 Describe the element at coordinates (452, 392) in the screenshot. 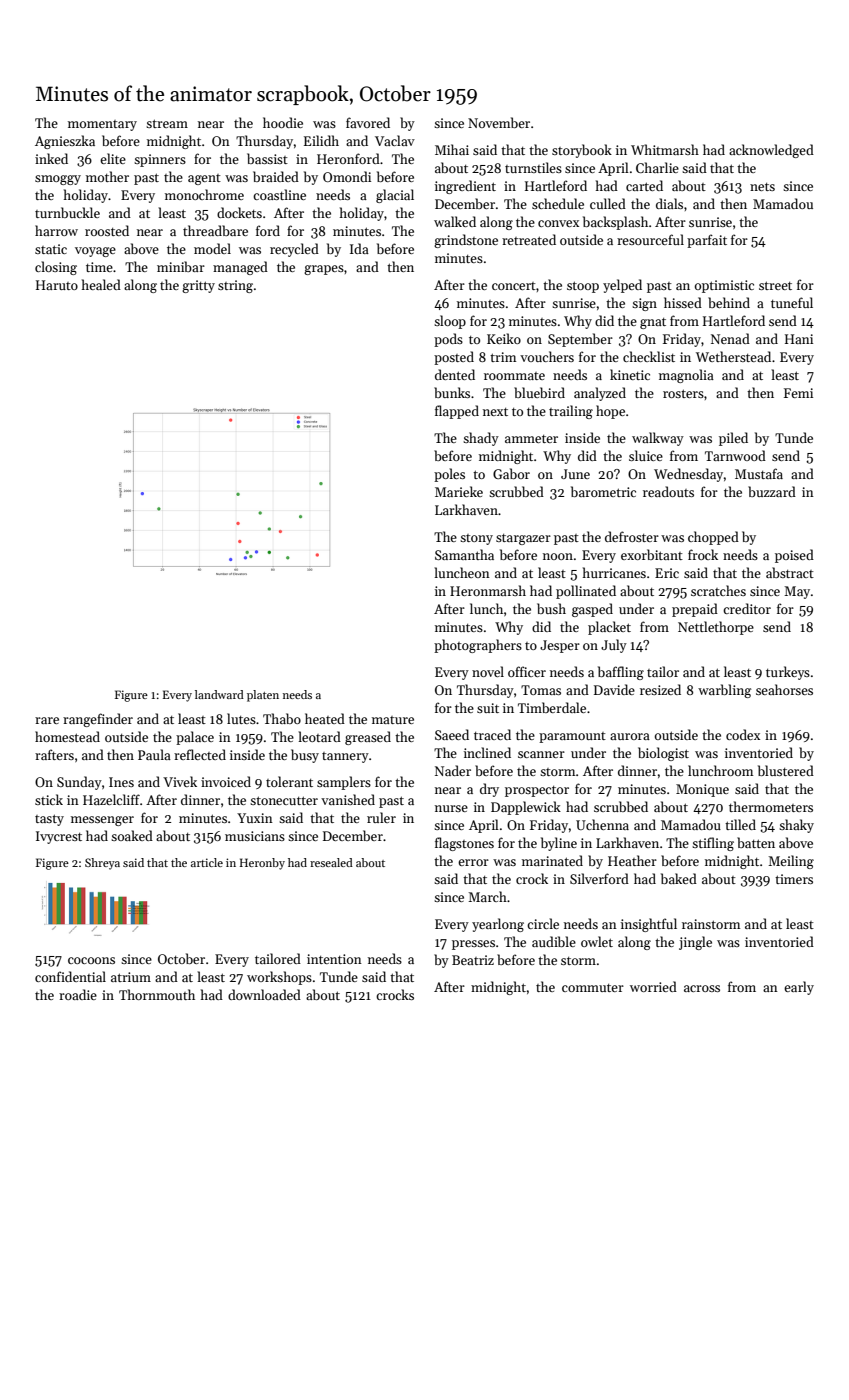

I see `bunks` at that location.
